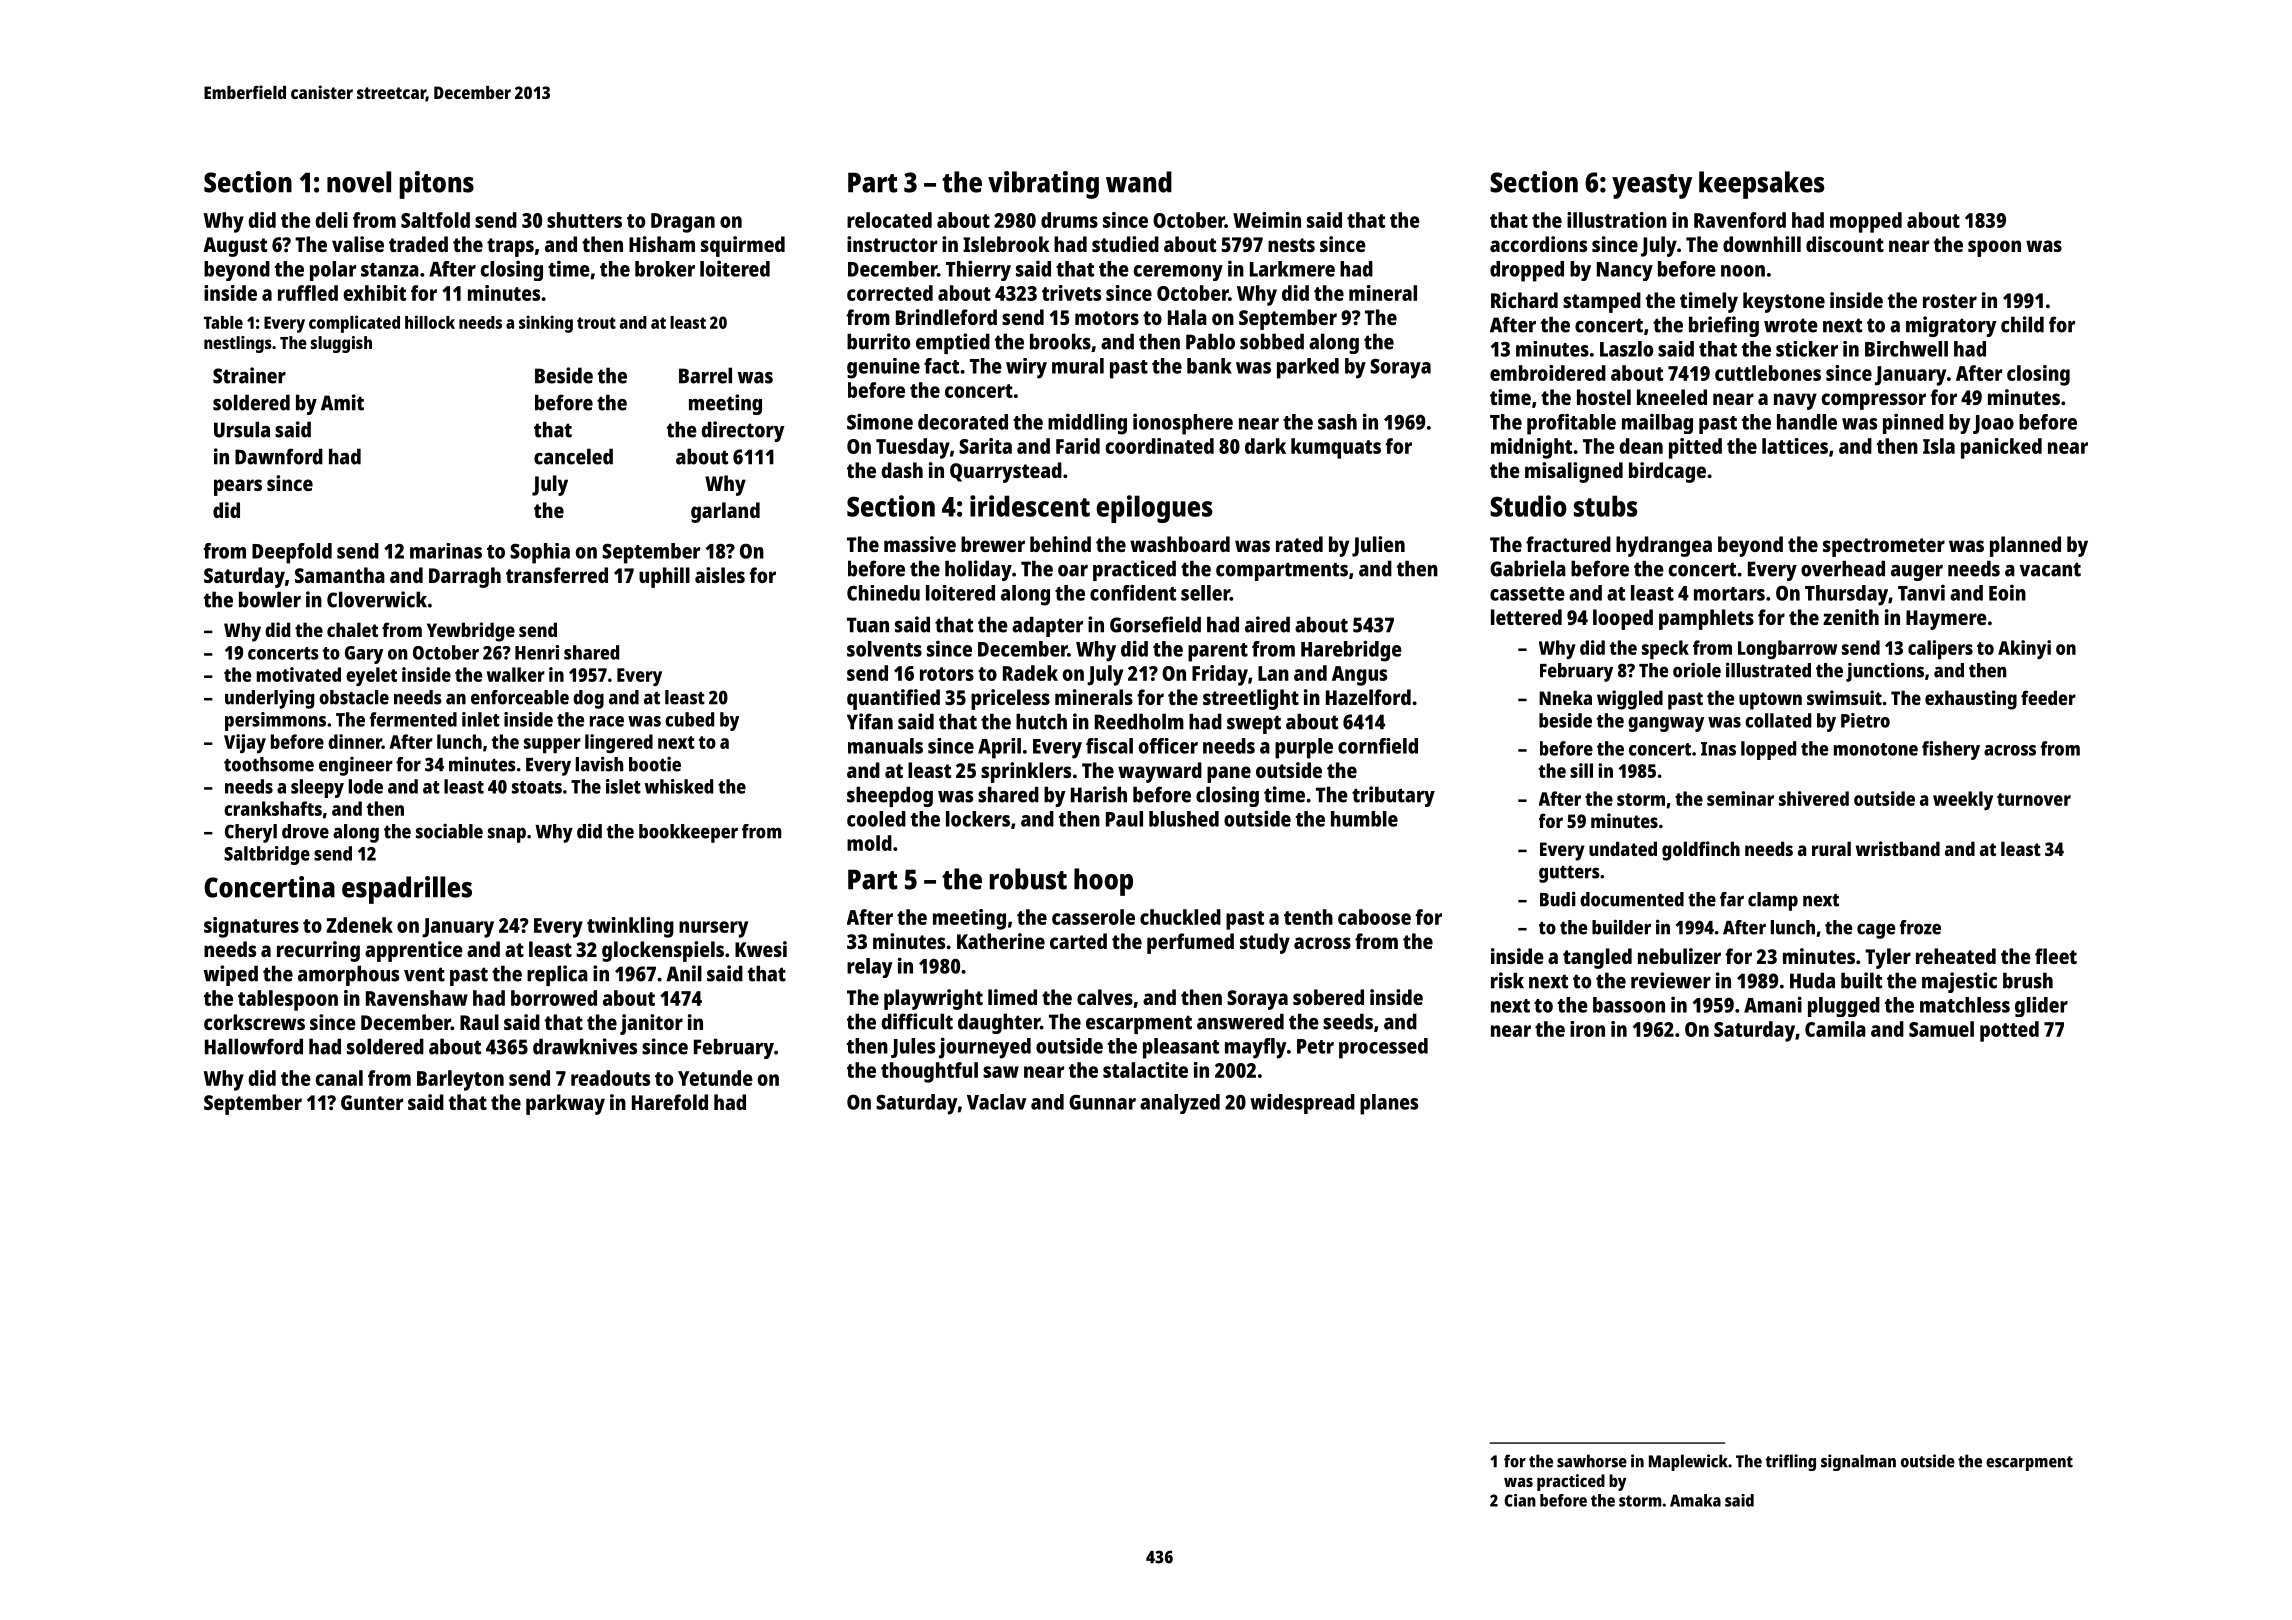 The height and width of the document is (1620, 2292). What do you see at coordinates (1858, 1462) in the document?
I see `signalman` at bounding box center [1858, 1462].
